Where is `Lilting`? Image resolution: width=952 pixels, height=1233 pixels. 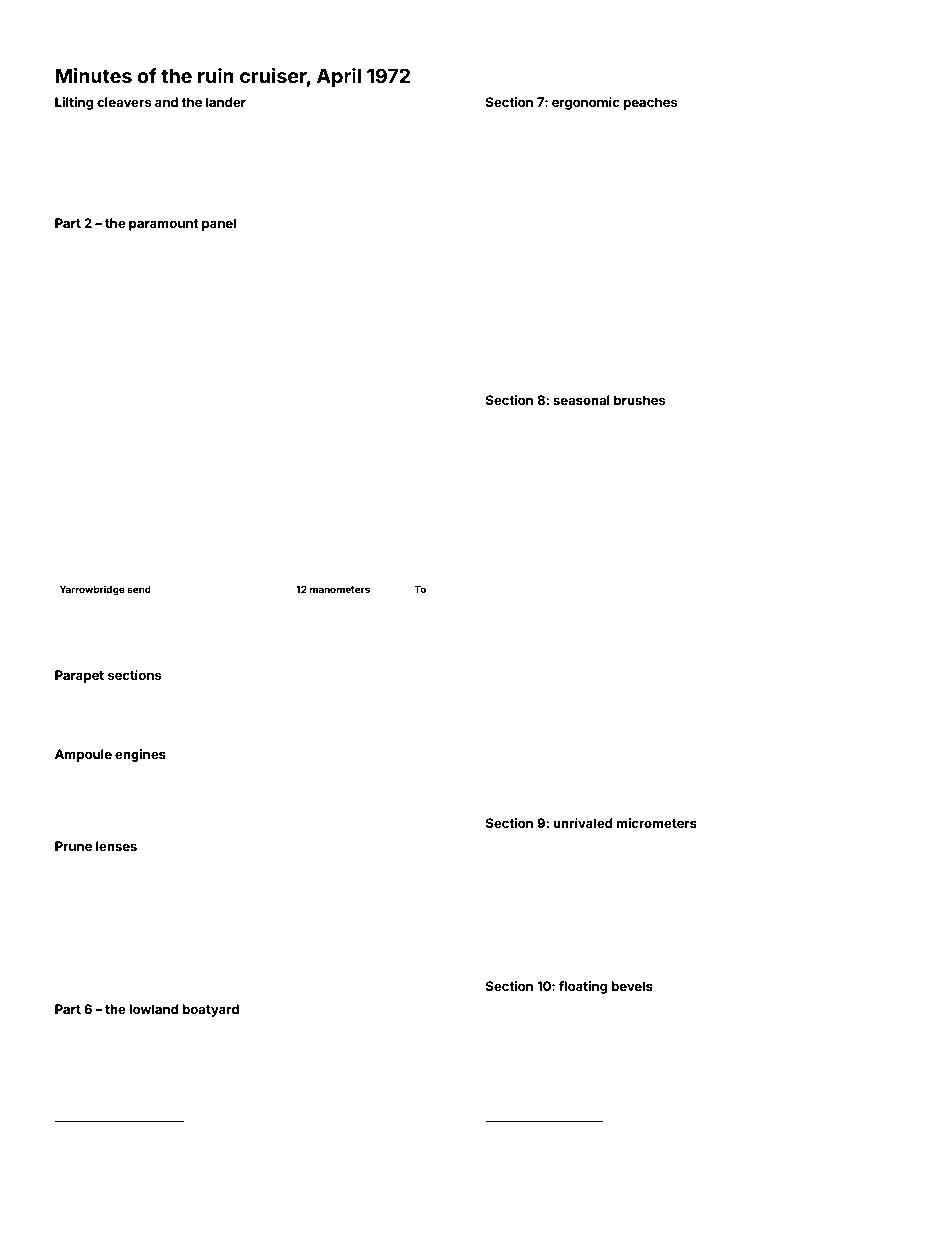
Lilting is located at coordinates (74, 103).
